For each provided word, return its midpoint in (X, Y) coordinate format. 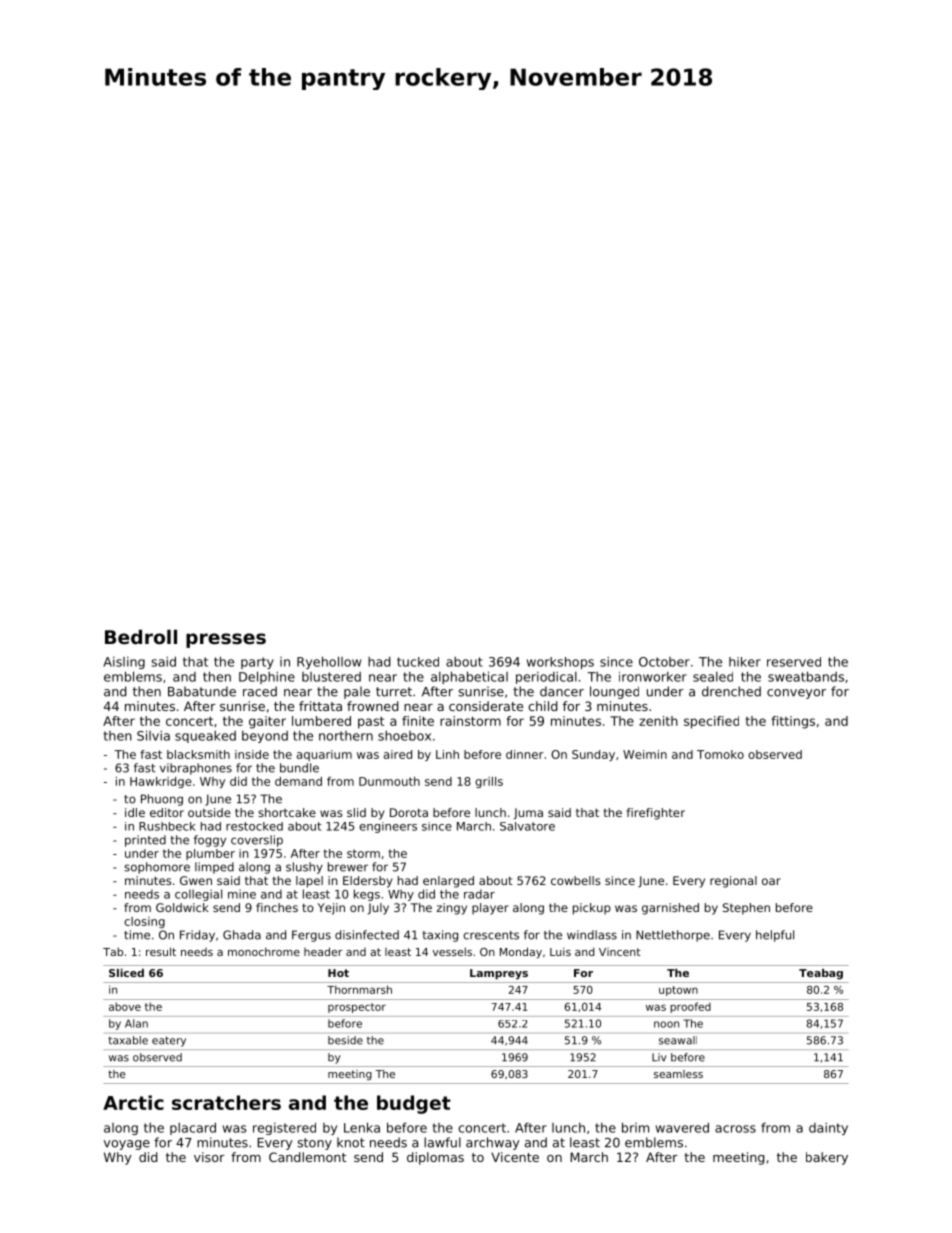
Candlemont (307, 1157)
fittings (793, 722)
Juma (528, 814)
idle (135, 812)
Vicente (515, 1157)
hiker (745, 662)
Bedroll (141, 636)
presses (226, 640)
